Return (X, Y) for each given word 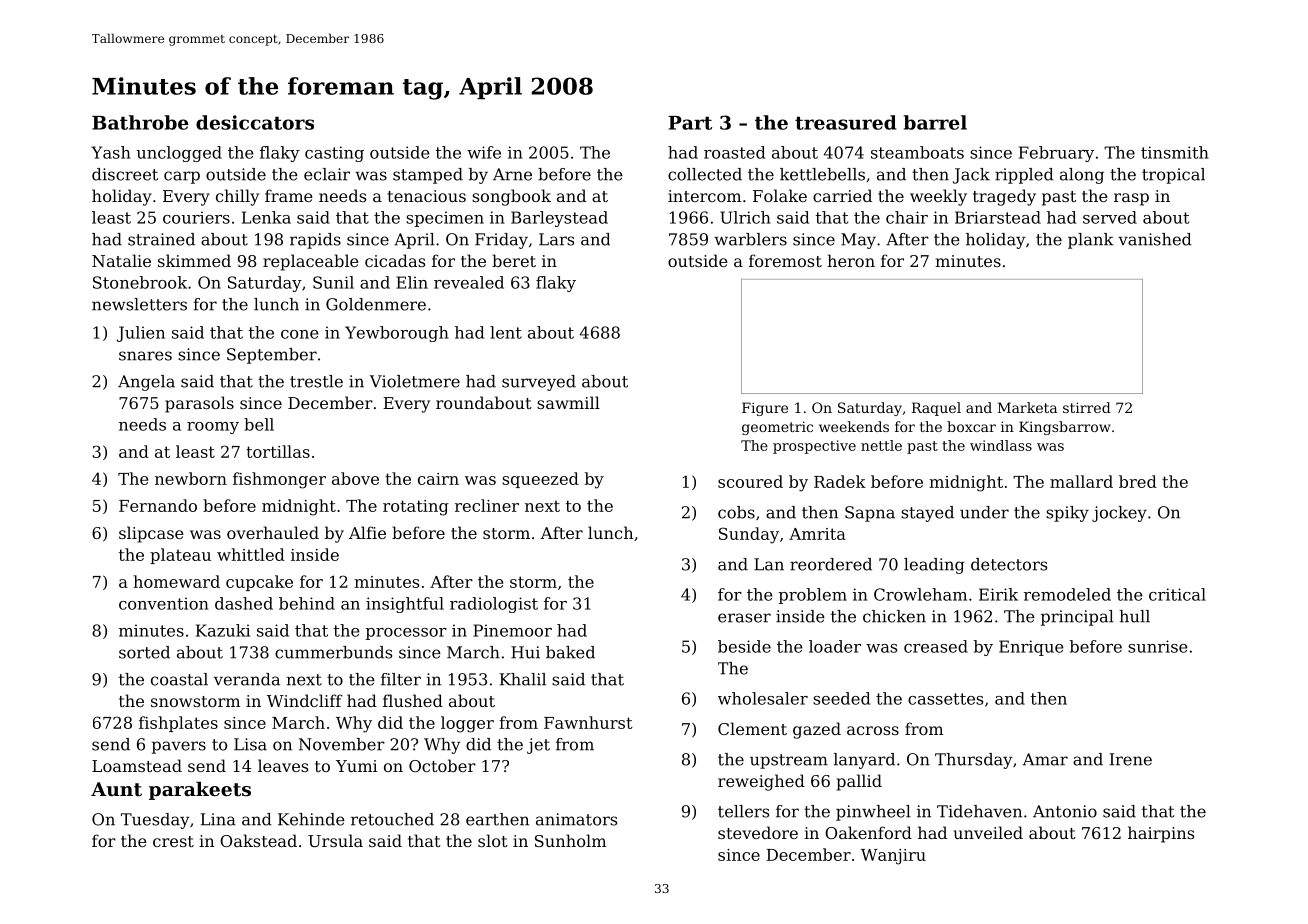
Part (690, 123)
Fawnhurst (588, 722)
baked (570, 652)
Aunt (116, 789)
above (355, 478)
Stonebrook (140, 282)
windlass (1001, 445)
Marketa (1027, 407)
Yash (111, 152)
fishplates (178, 724)
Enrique (1031, 648)
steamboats (917, 152)
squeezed (540, 480)
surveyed (539, 383)
